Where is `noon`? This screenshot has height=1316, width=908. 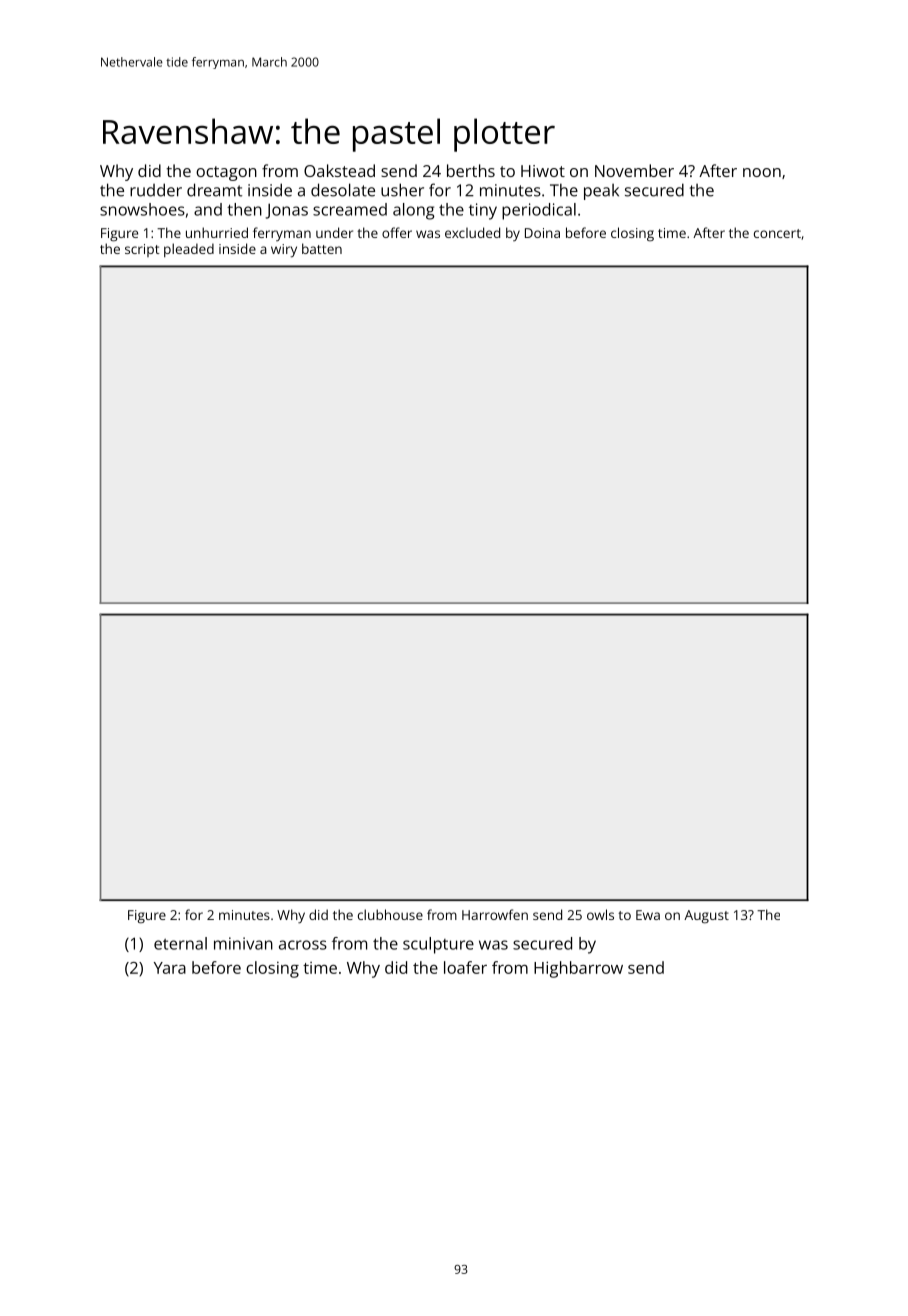
noon is located at coordinates (762, 172).
